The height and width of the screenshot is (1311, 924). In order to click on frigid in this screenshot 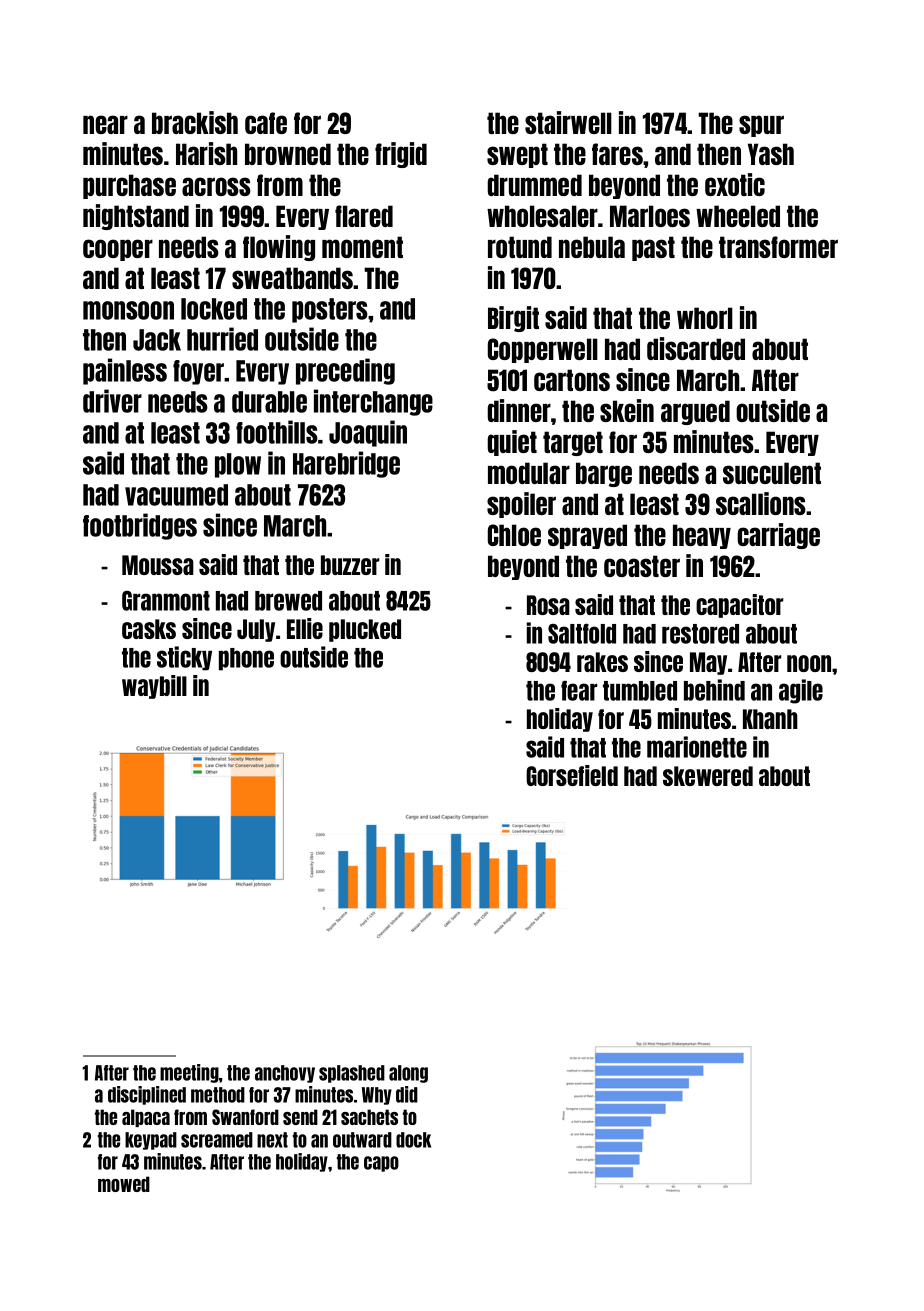, I will do `click(401, 155)`.
